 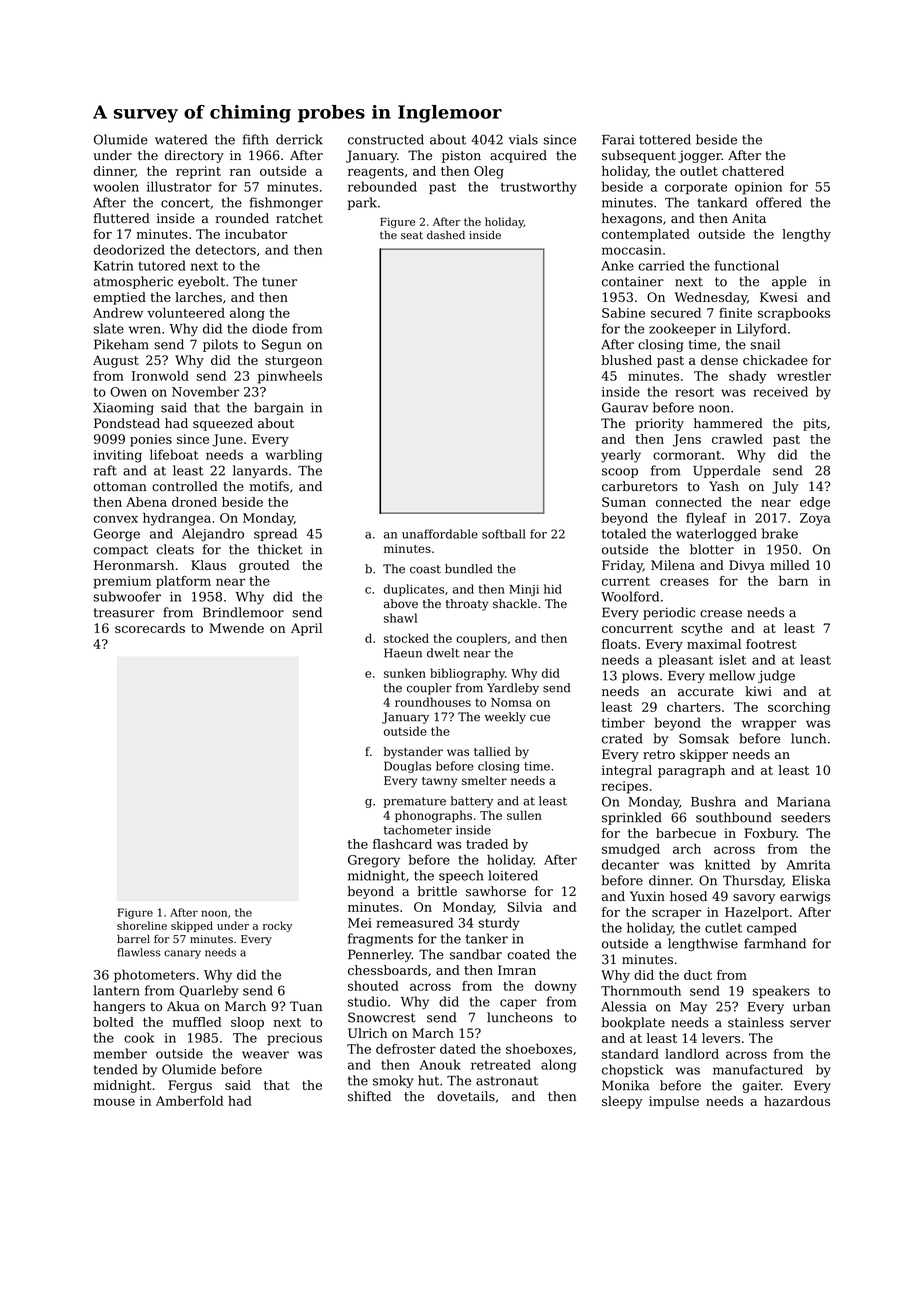 What do you see at coordinates (306, 1006) in the screenshot?
I see `Tuan` at bounding box center [306, 1006].
